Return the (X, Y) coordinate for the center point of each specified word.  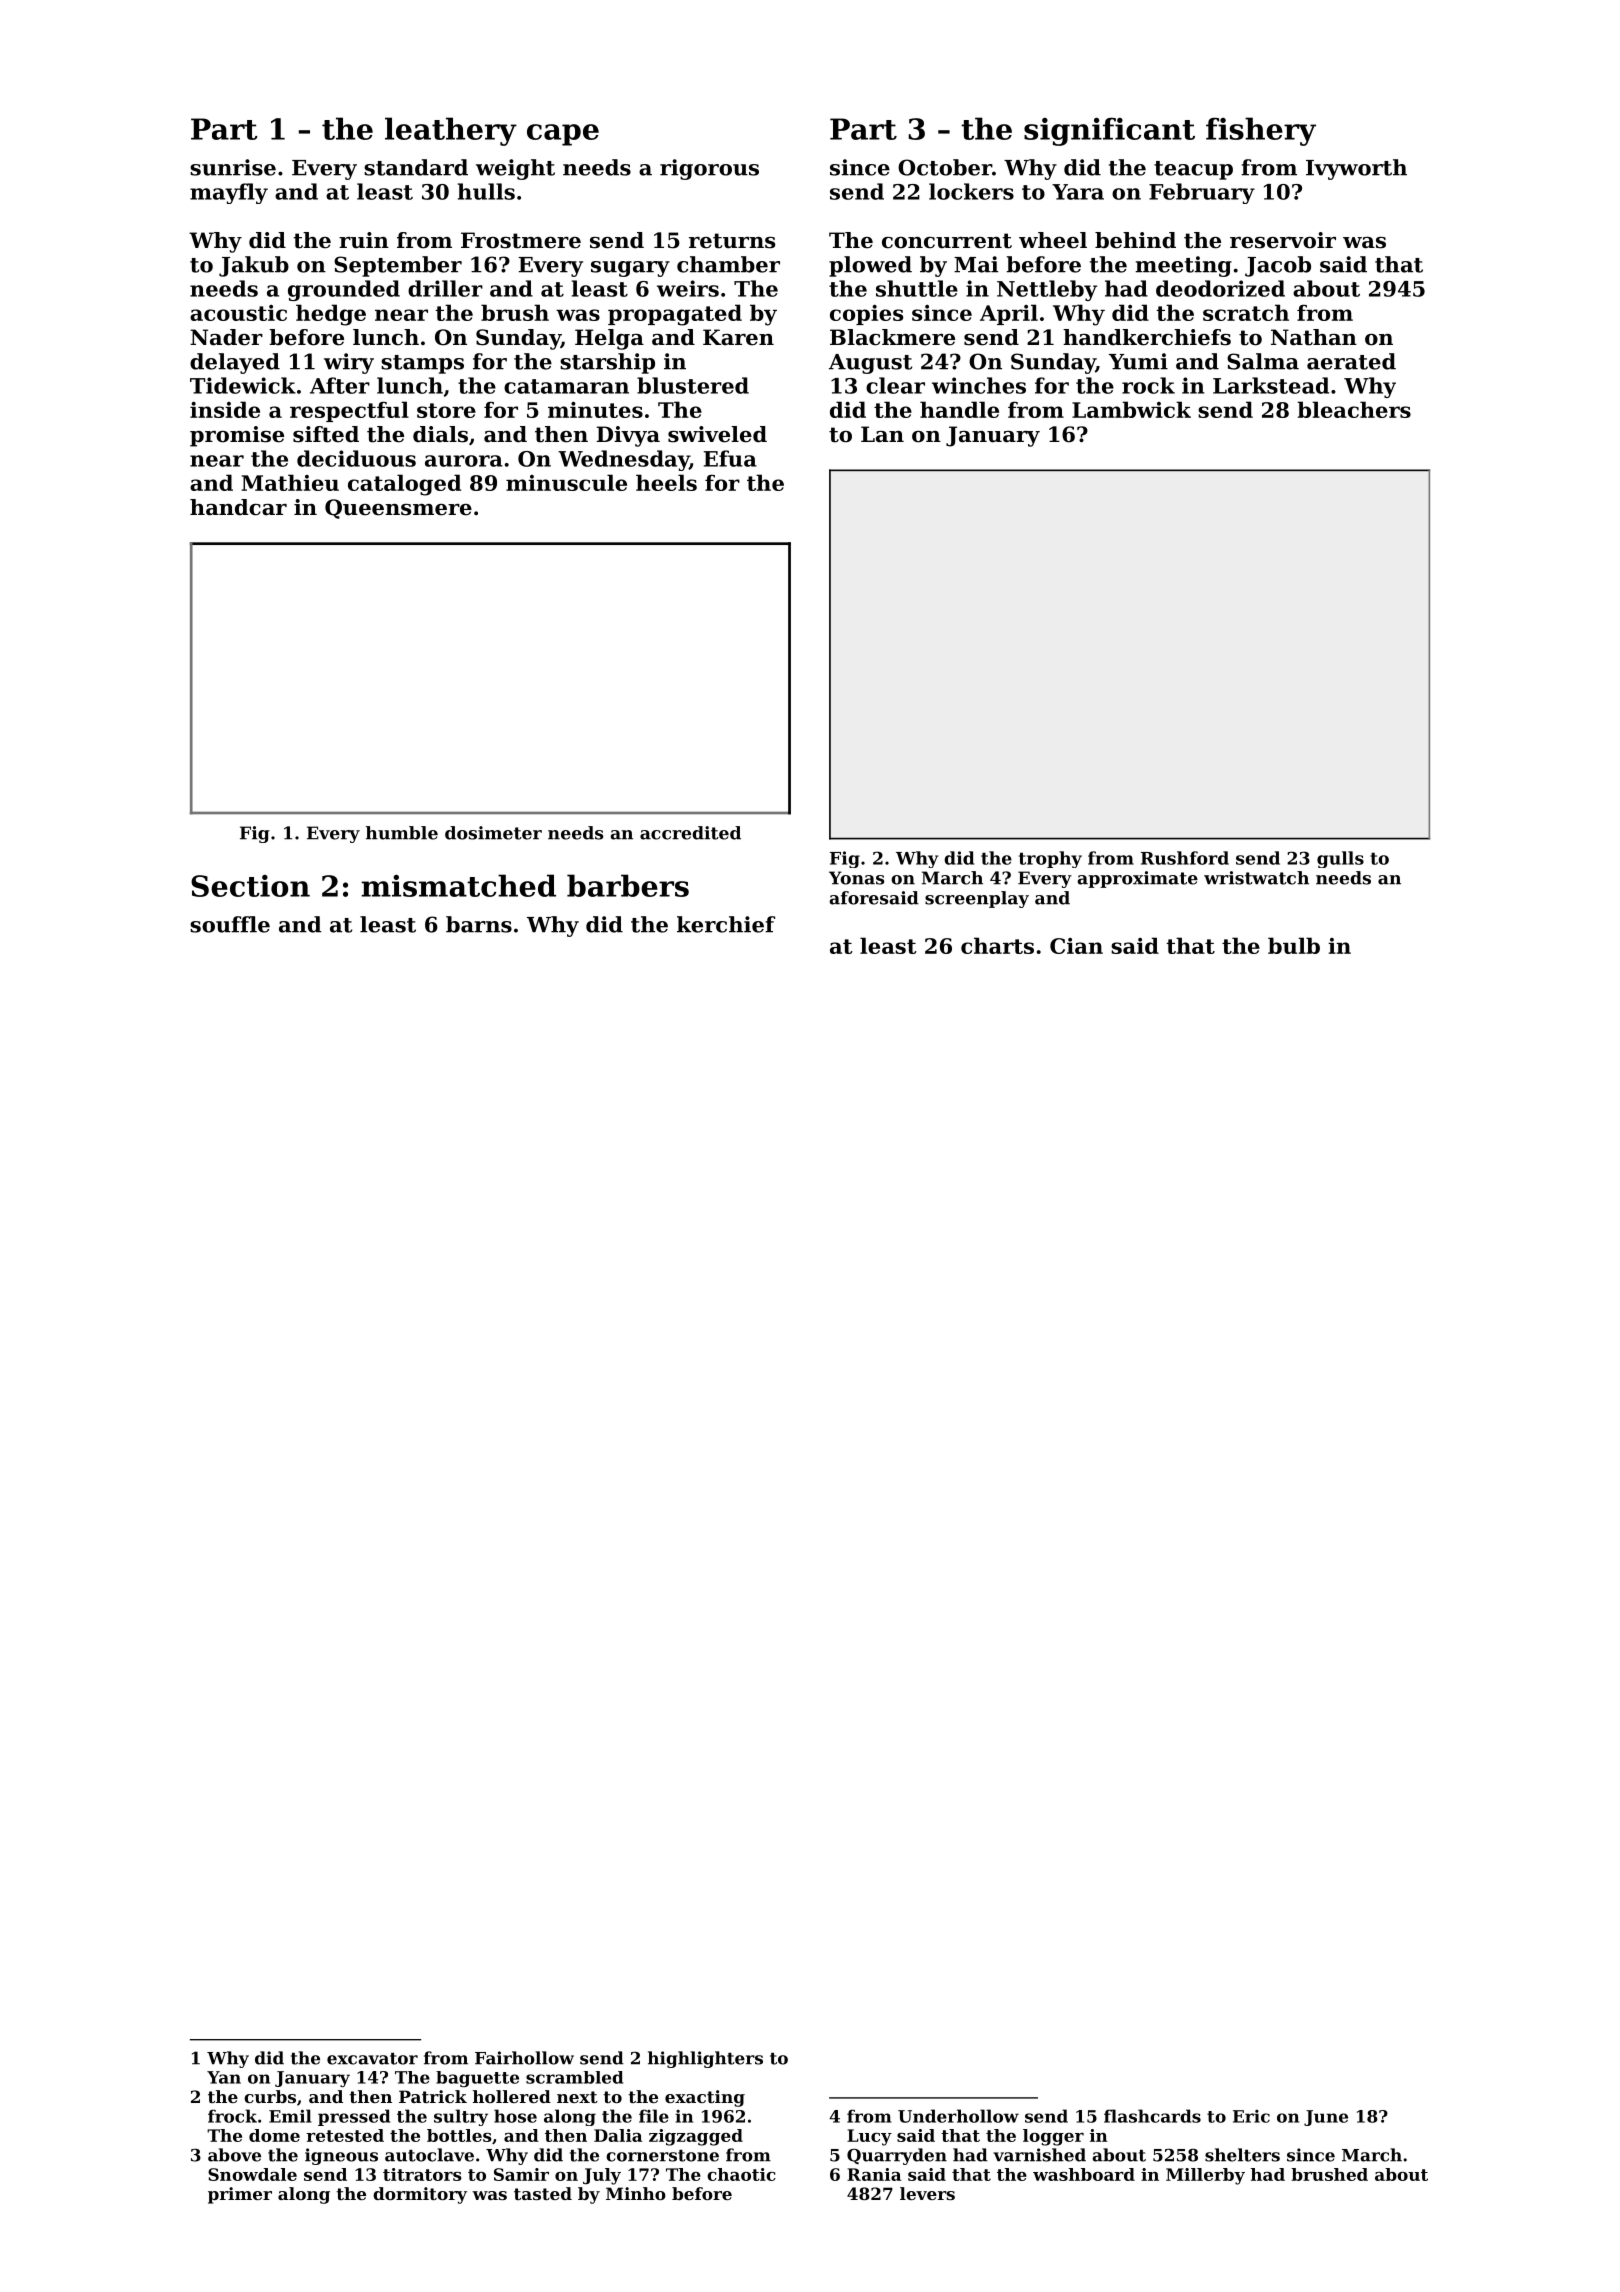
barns (479, 924)
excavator (372, 2059)
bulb (1294, 945)
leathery (451, 131)
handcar (238, 507)
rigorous (709, 169)
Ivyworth (1356, 169)
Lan (882, 434)
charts (997, 945)
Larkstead (1271, 385)
